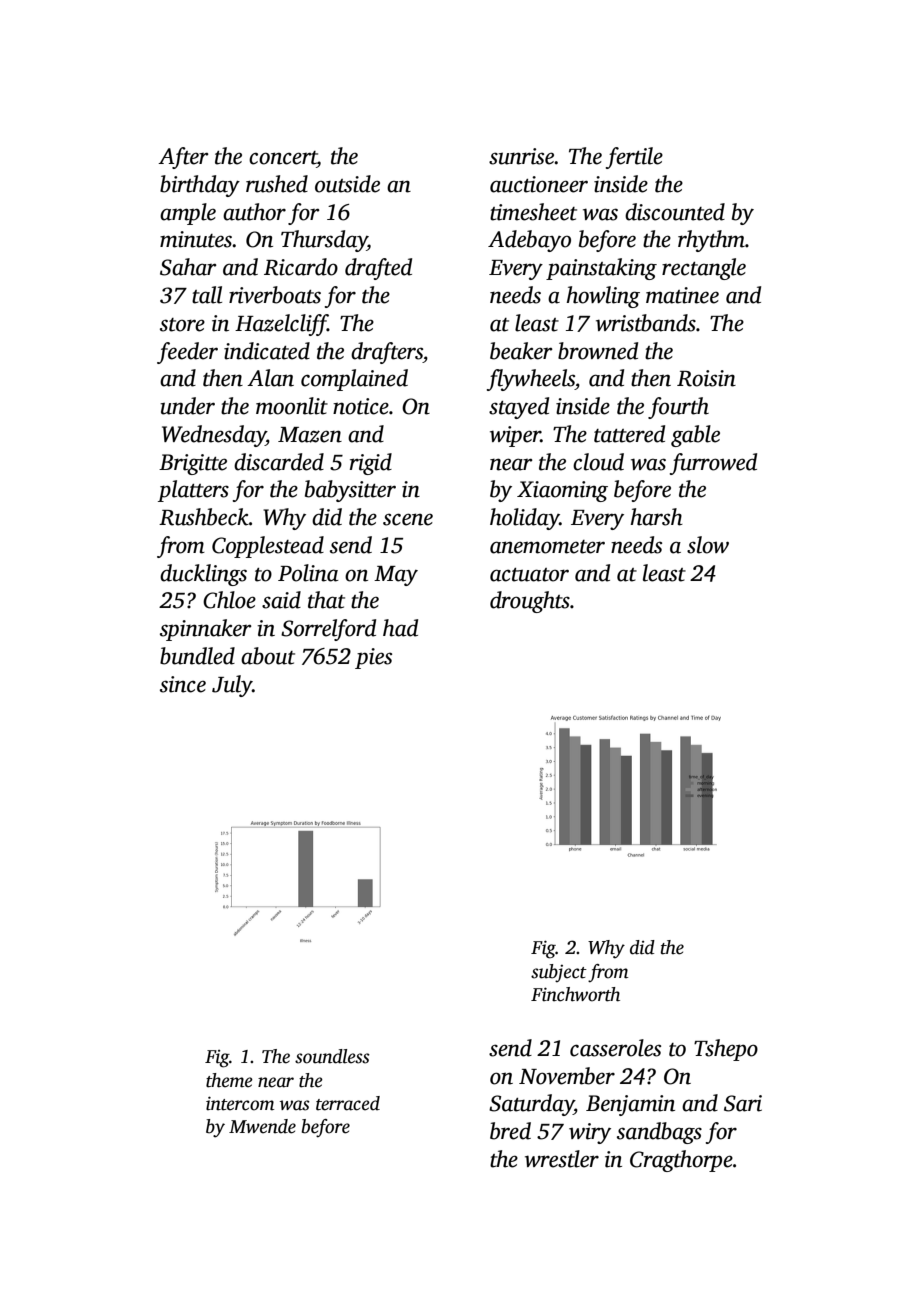 This screenshot has width=924, height=1311. What do you see at coordinates (681, 1161) in the screenshot?
I see `Cragthorpe` at bounding box center [681, 1161].
